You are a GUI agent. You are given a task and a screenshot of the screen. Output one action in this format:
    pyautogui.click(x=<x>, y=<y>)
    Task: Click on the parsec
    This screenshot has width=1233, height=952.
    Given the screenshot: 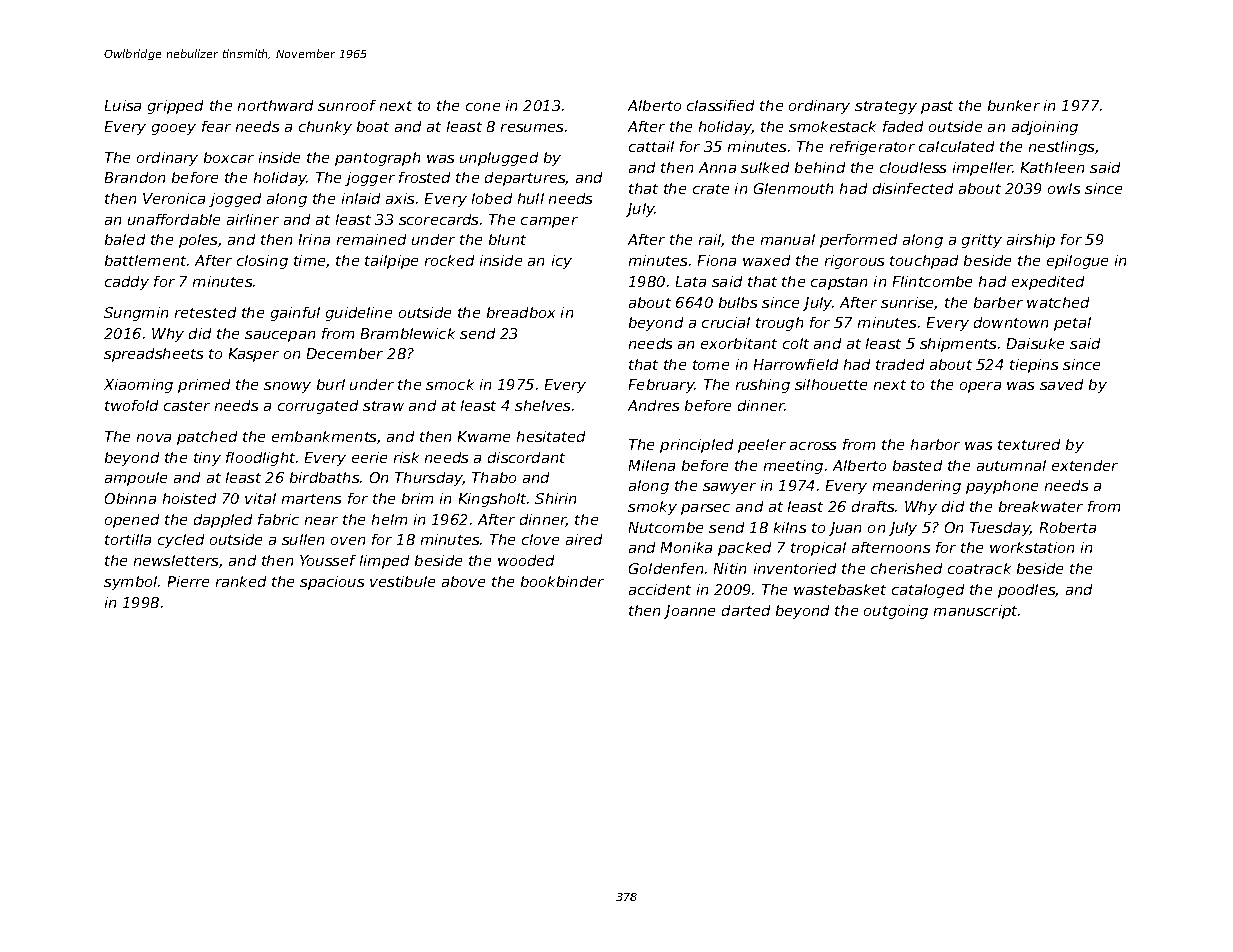 What is the action you would take?
    pyautogui.click(x=705, y=509)
